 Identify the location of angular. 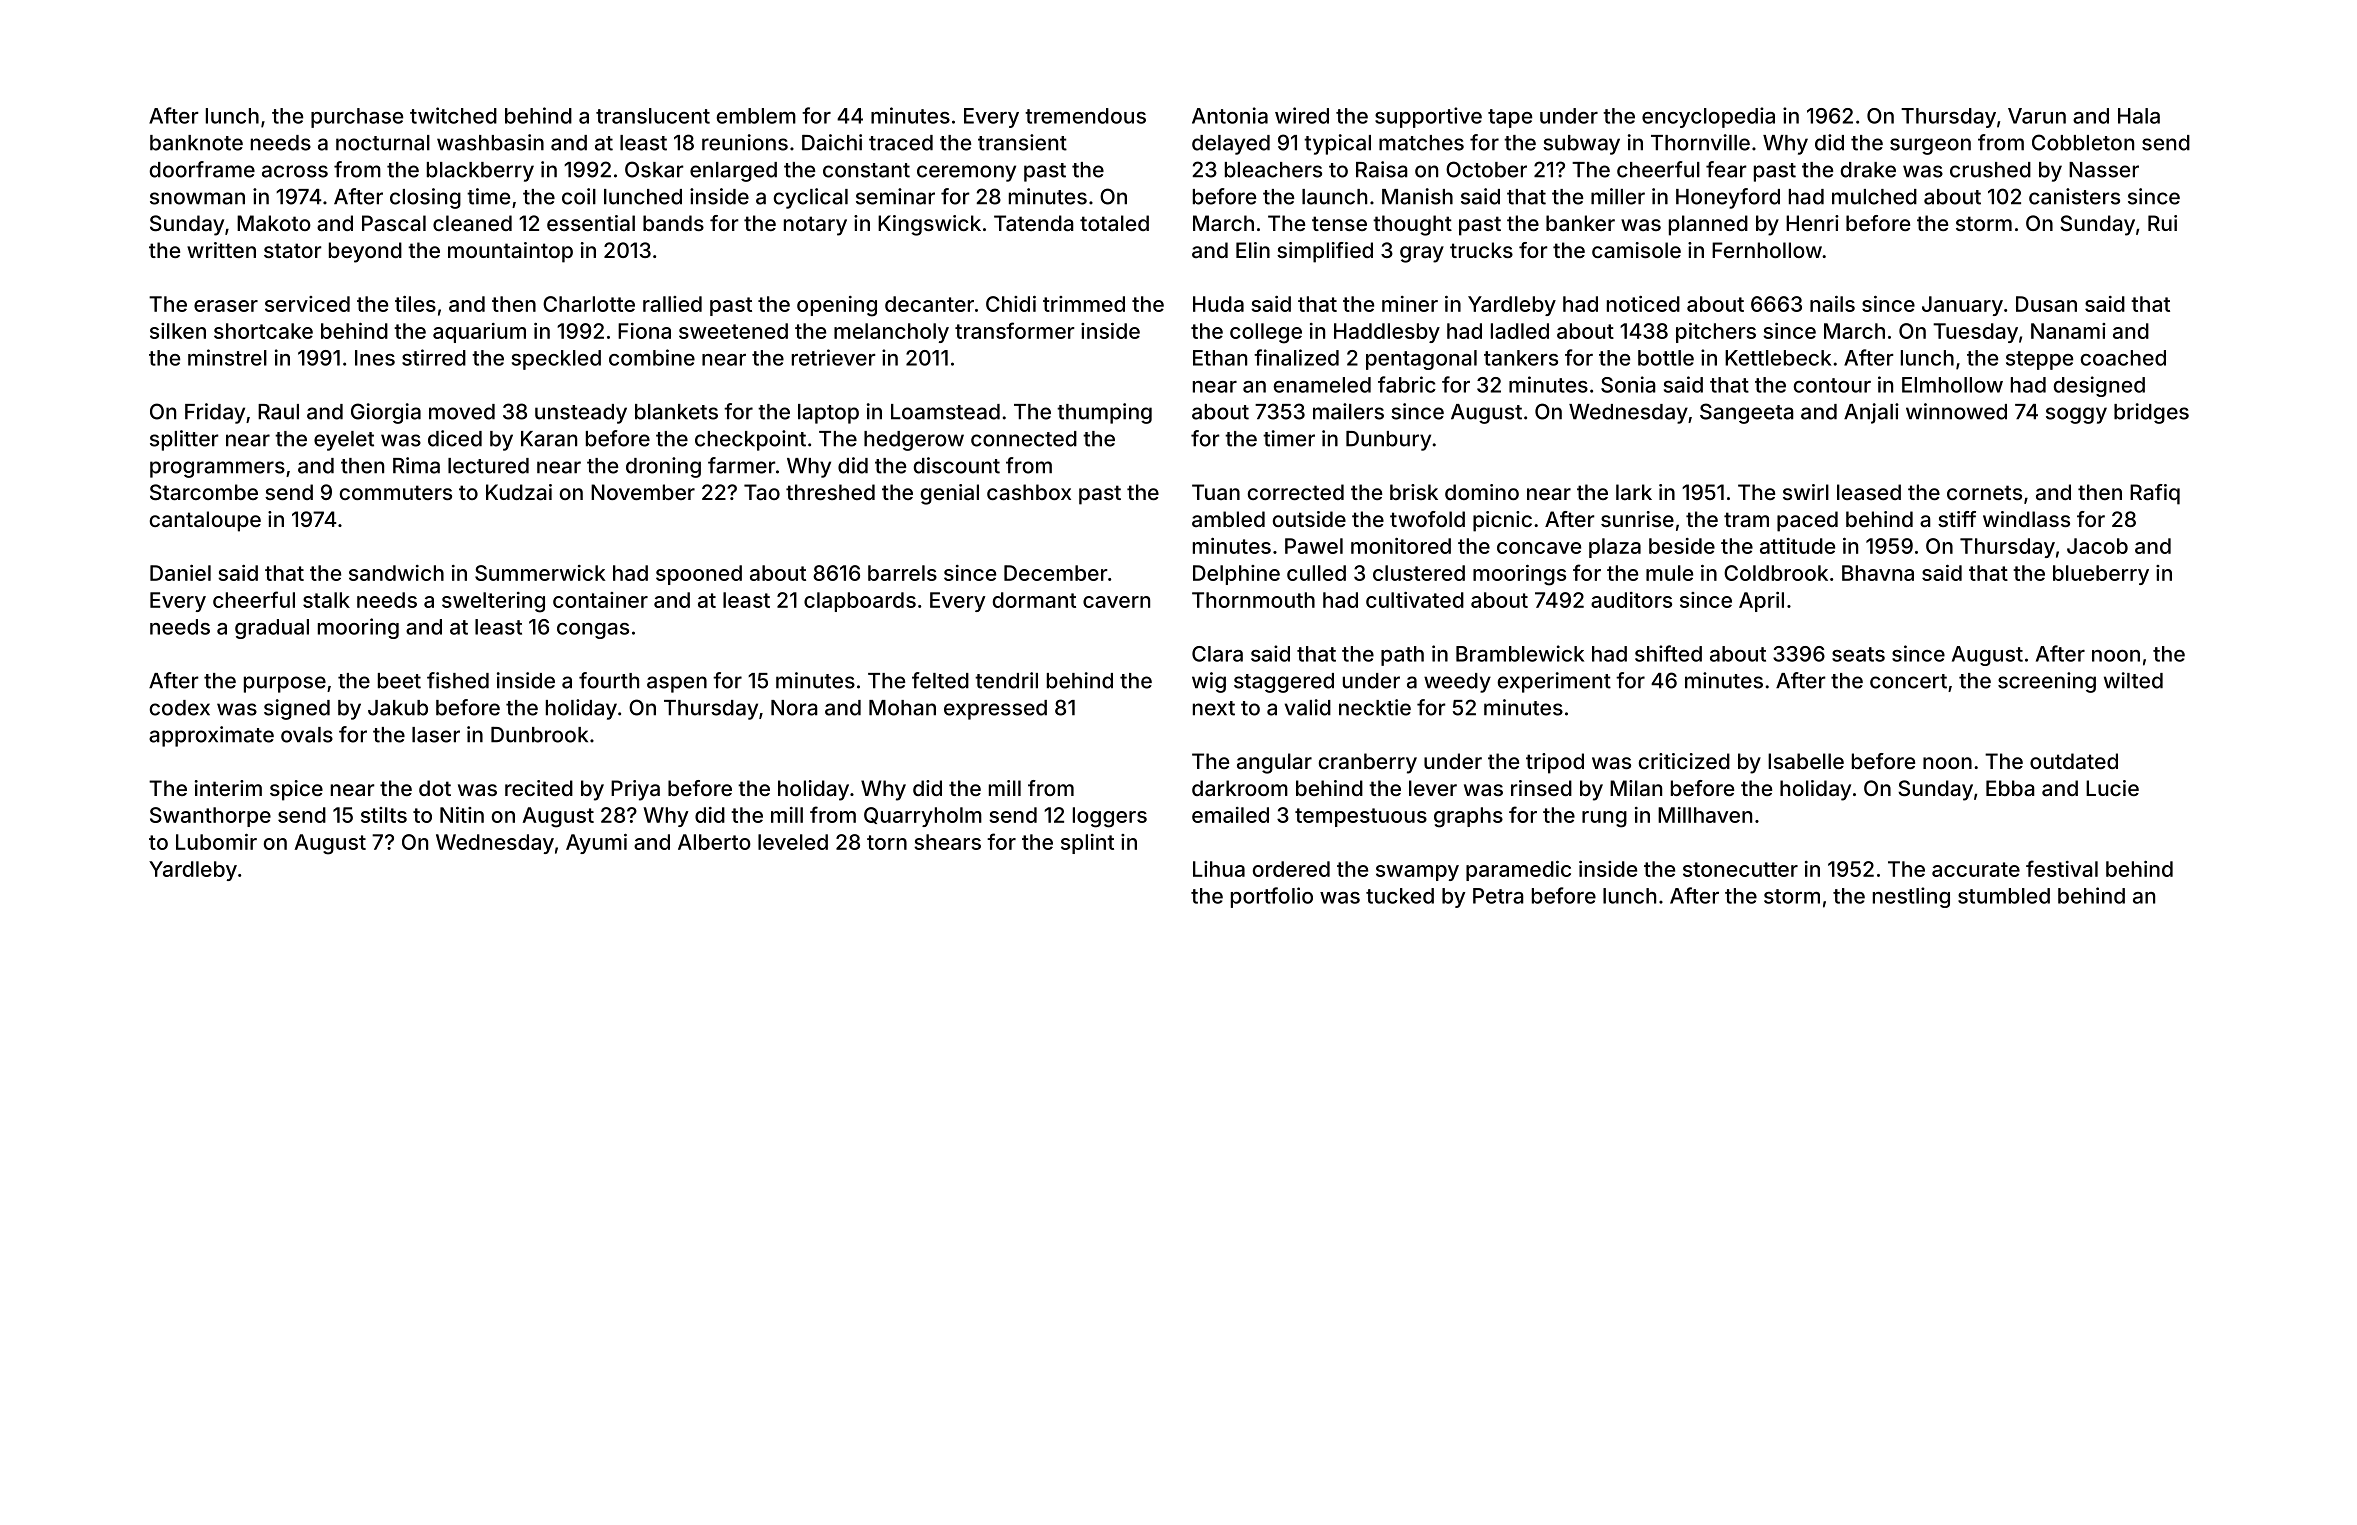
(1274, 763).
